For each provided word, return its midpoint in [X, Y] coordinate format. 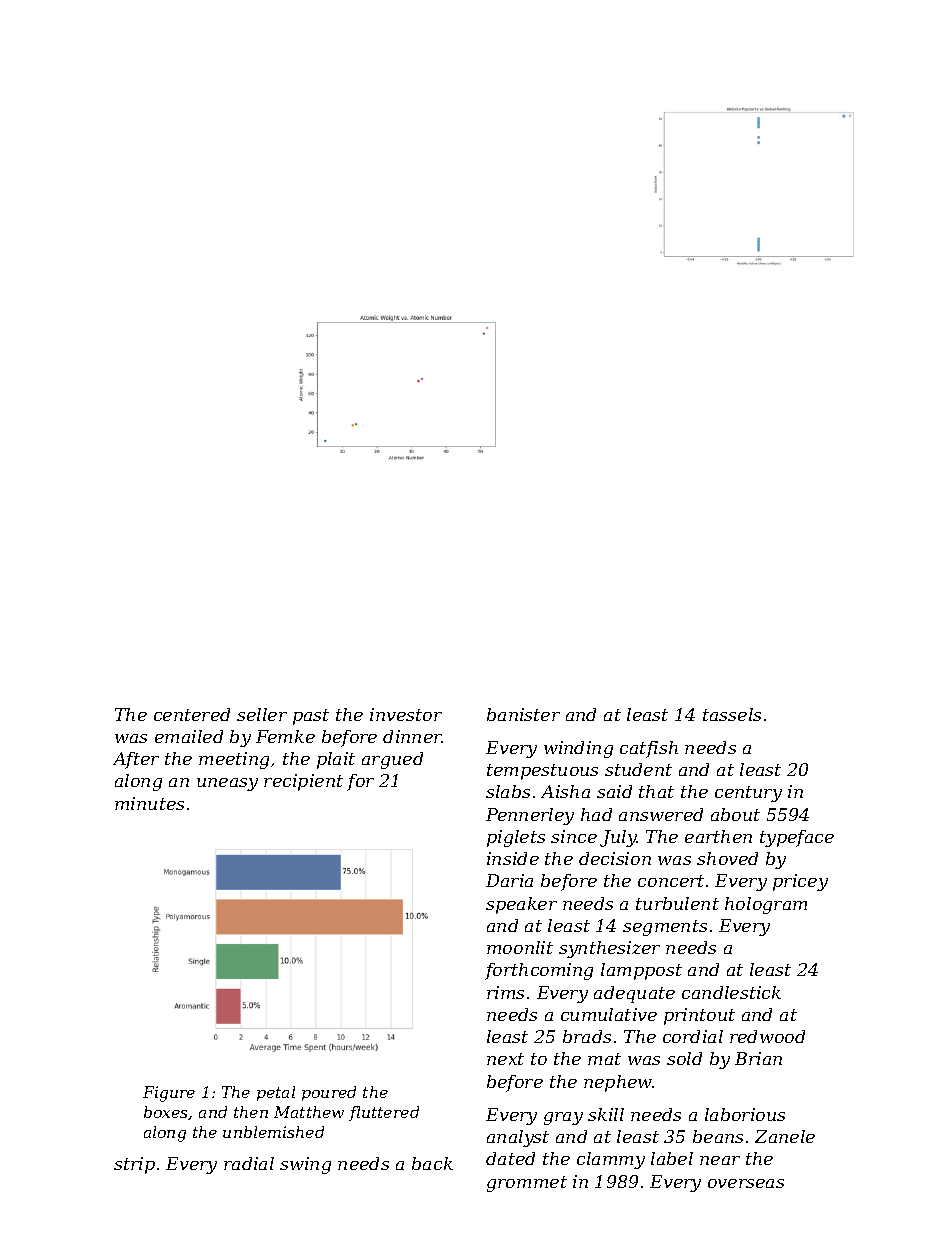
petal [276, 1093]
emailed [189, 736]
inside [513, 858]
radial [249, 1163]
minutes [149, 803]
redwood [767, 1036]
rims [505, 992]
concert [671, 881]
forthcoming [539, 971]
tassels [732, 714]
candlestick [731, 992]
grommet [527, 1184]
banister [523, 714]
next [505, 1059]
